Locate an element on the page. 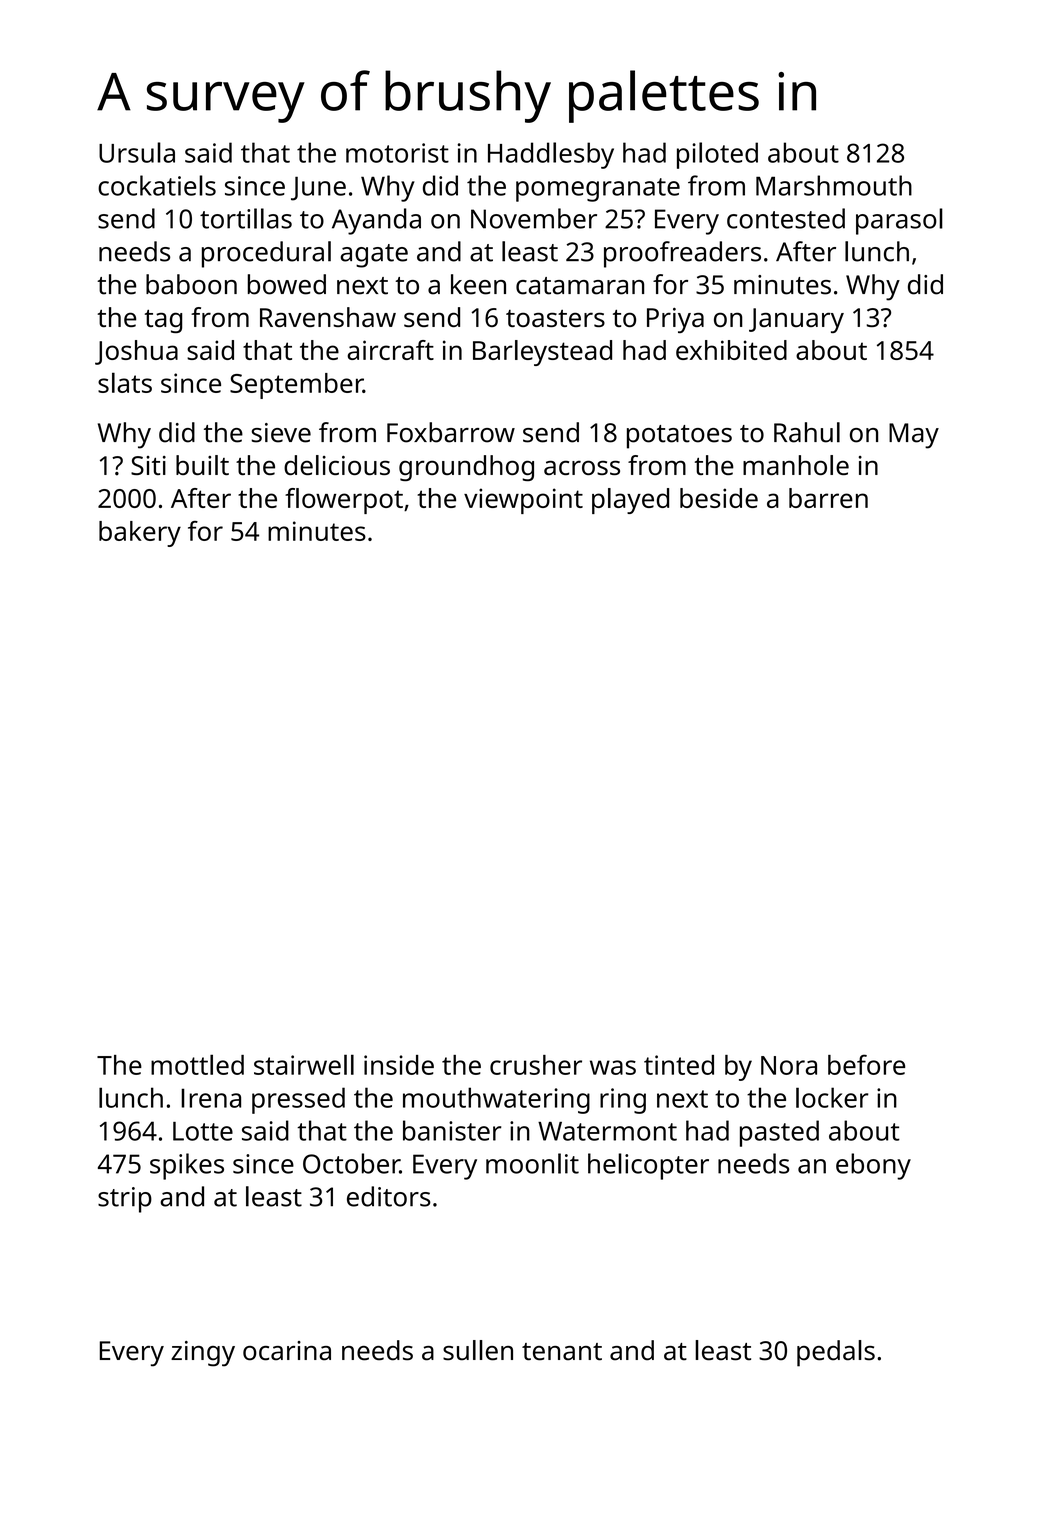  cockatiels is located at coordinates (157, 185).
